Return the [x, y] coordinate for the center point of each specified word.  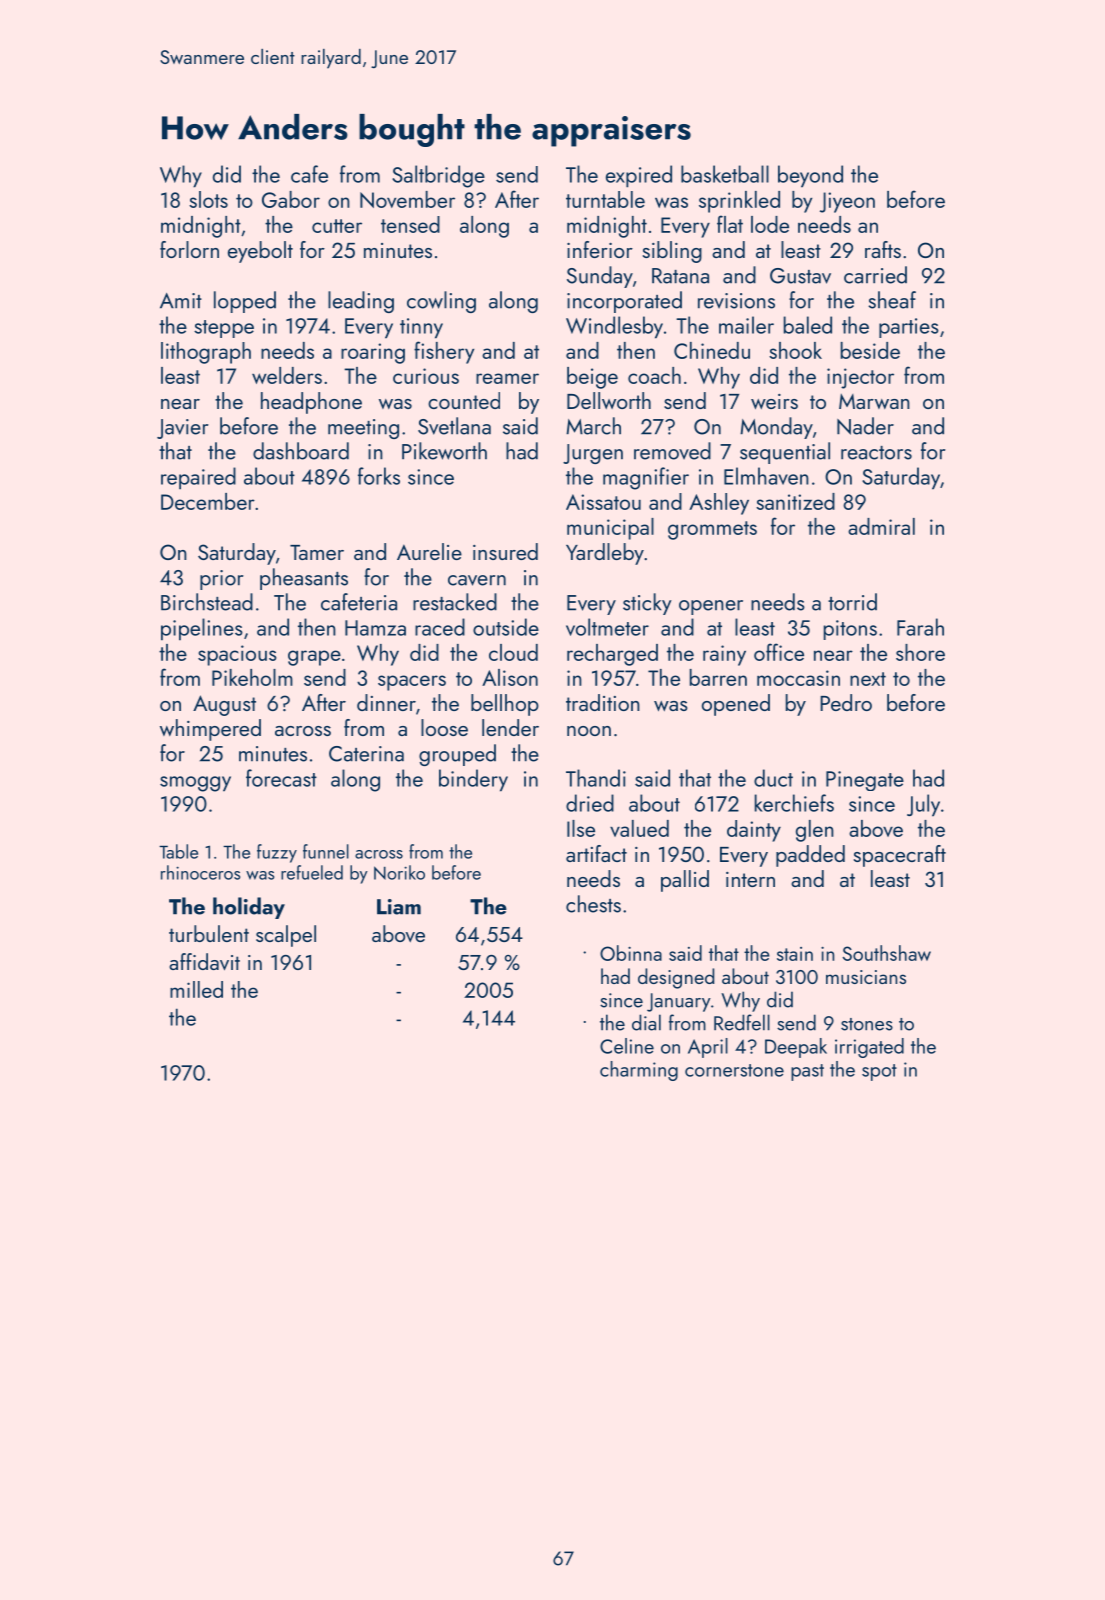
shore [920, 652]
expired [639, 176]
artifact [596, 853]
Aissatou [603, 502]
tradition [603, 702]
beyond [810, 176]
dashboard [301, 451]
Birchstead [207, 602]
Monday [776, 428]
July [923, 805]
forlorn [189, 249]
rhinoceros [200, 872]
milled [196, 989]
